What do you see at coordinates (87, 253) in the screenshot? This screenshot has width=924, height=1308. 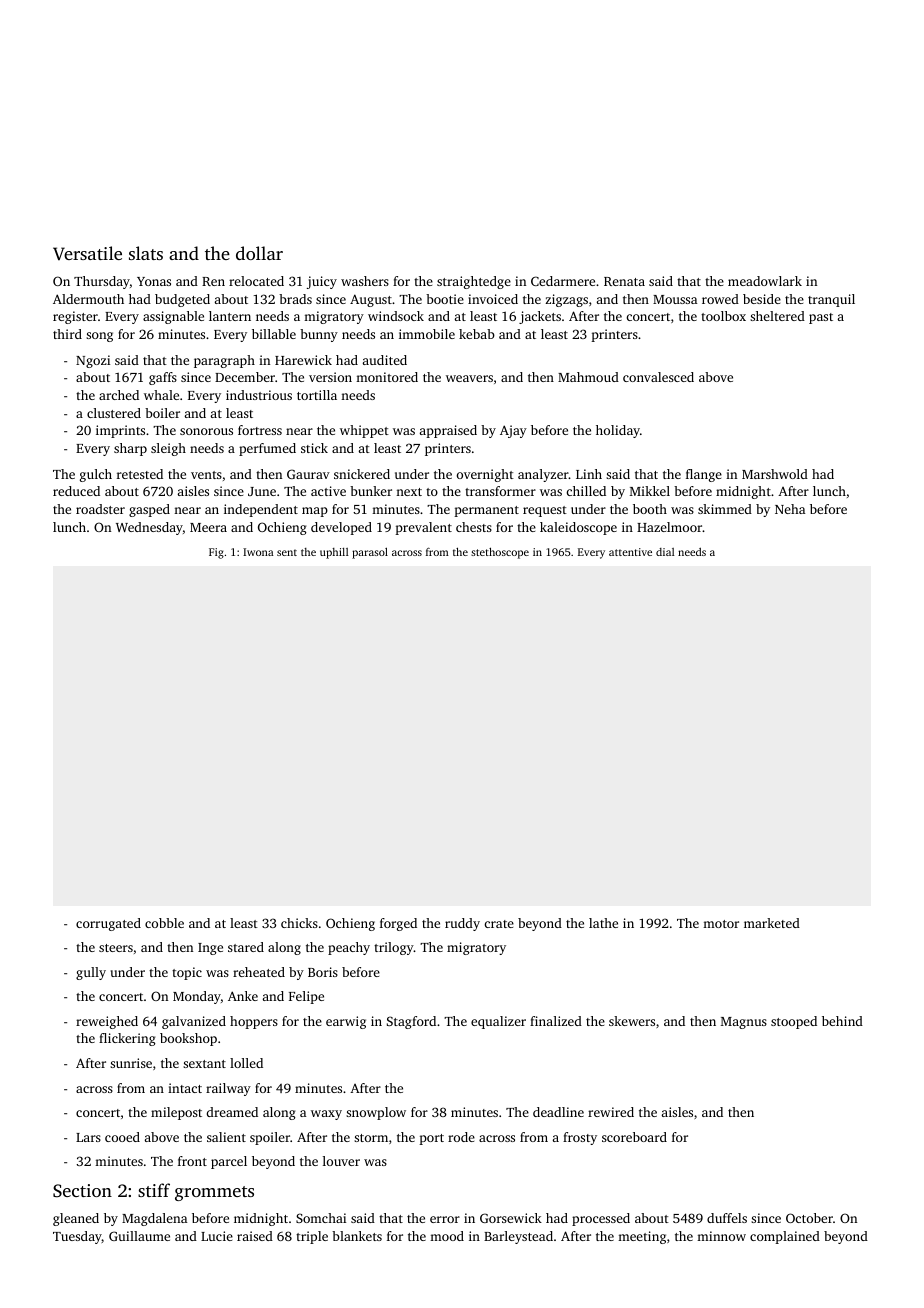 I see `Versatile` at bounding box center [87, 253].
